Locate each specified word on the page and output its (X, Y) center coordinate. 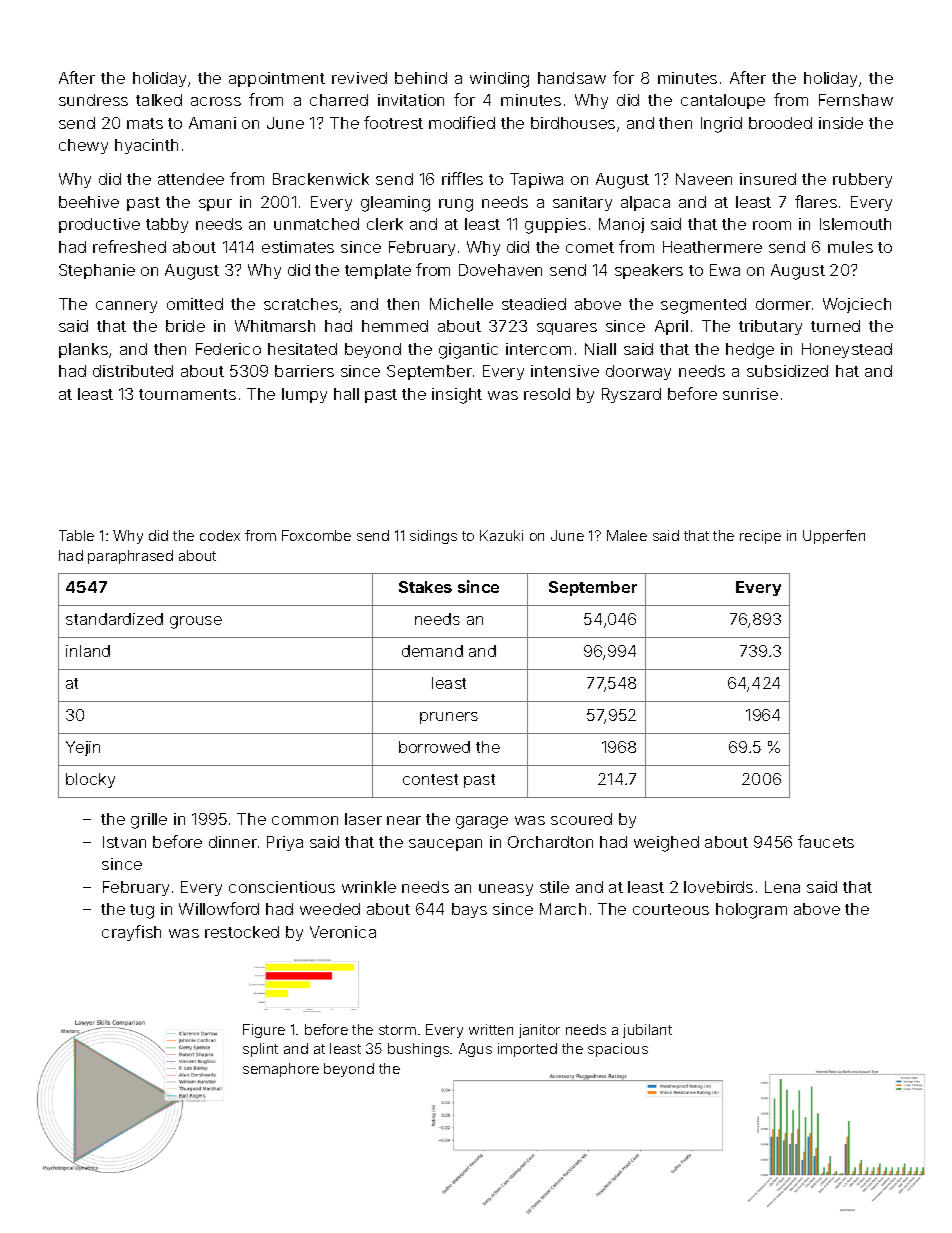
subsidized (787, 371)
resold (547, 394)
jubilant (647, 1031)
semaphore (281, 1070)
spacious (618, 1050)
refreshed (129, 246)
